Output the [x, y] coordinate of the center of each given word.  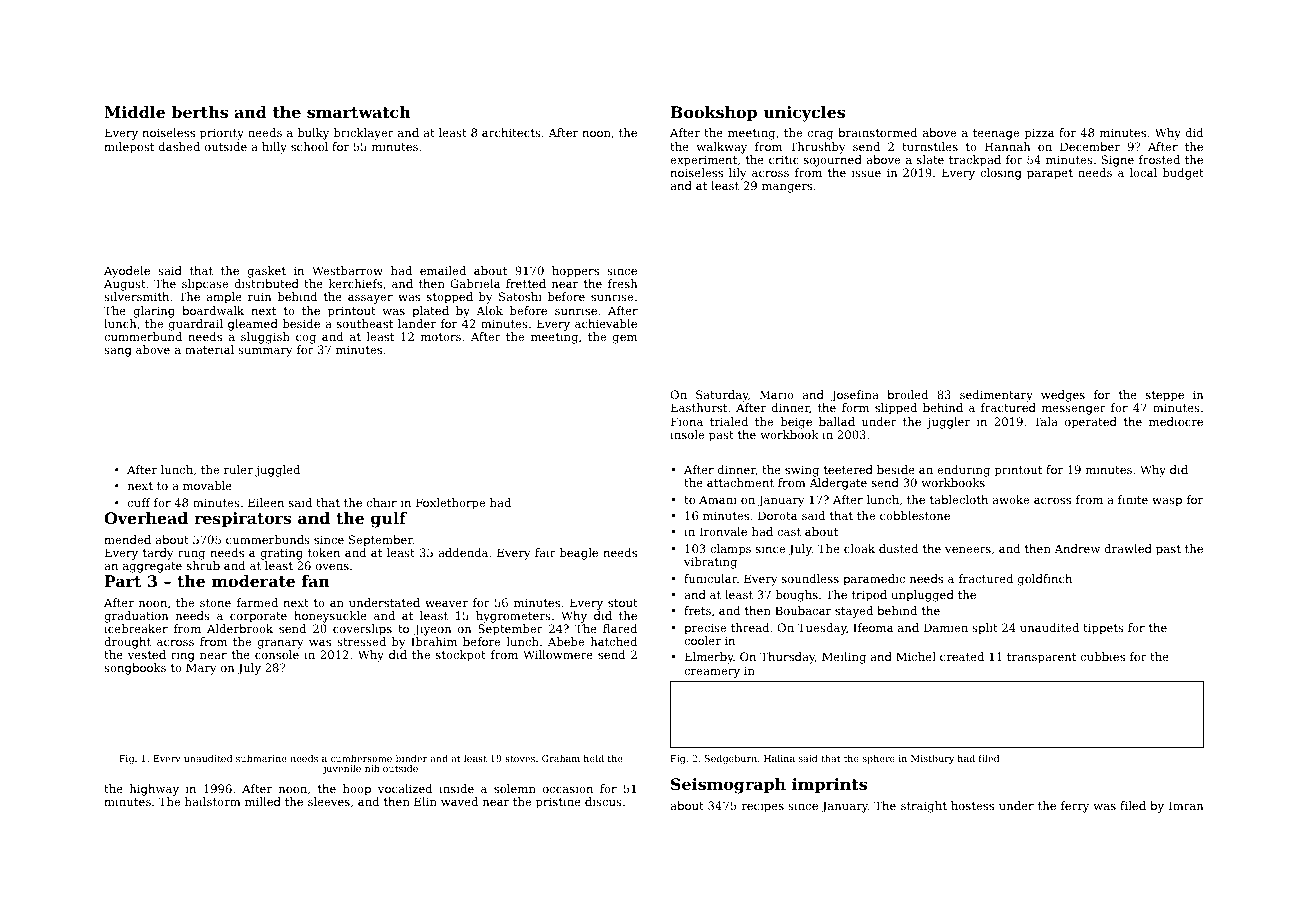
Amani [718, 499]
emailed [443, 270]
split [985, 629]
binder [411, 758]
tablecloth [959, 499]
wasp [1167, 502]
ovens [332, 567]
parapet [1050, 174]
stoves [520, 758]
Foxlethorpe [450, 504]
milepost [129, 148]
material [209, 349]
